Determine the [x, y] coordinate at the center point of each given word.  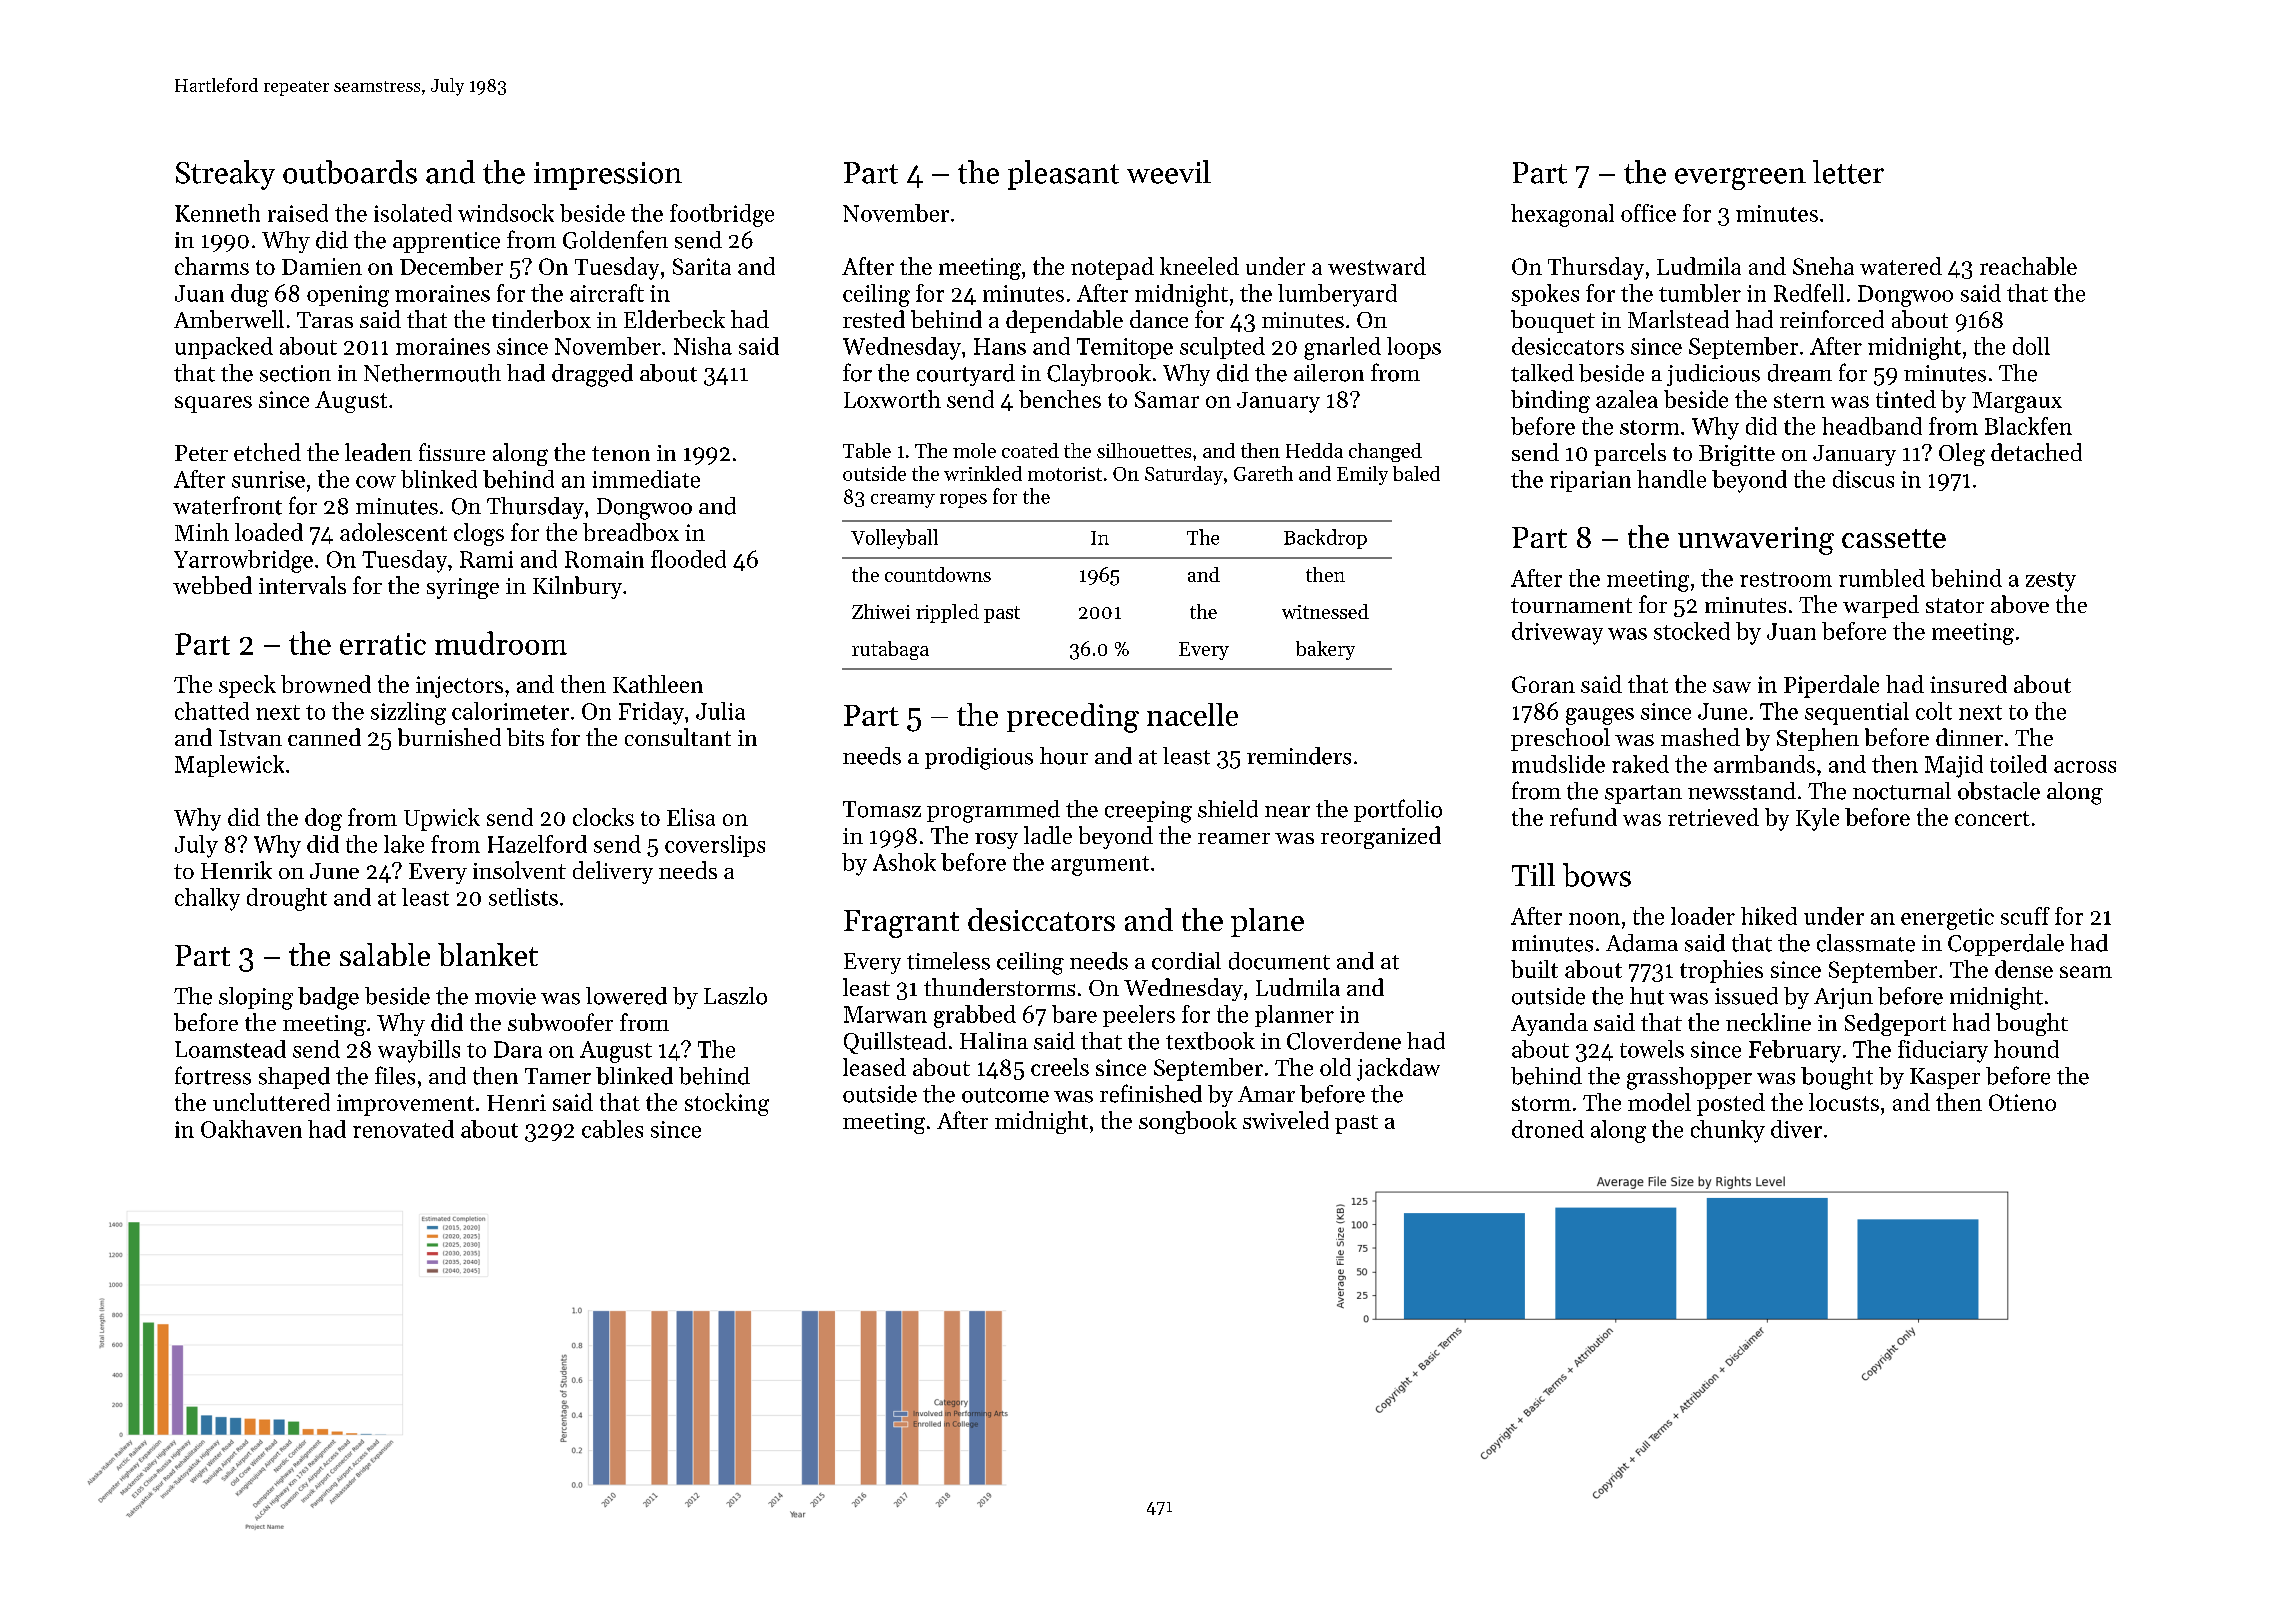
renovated [403, 1129]
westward [1377, 266]
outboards [350, 172]
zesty [2051, 582]
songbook [1188, 1122]
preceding [1073, 718]
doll [2031, 346]
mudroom [501, 643]
